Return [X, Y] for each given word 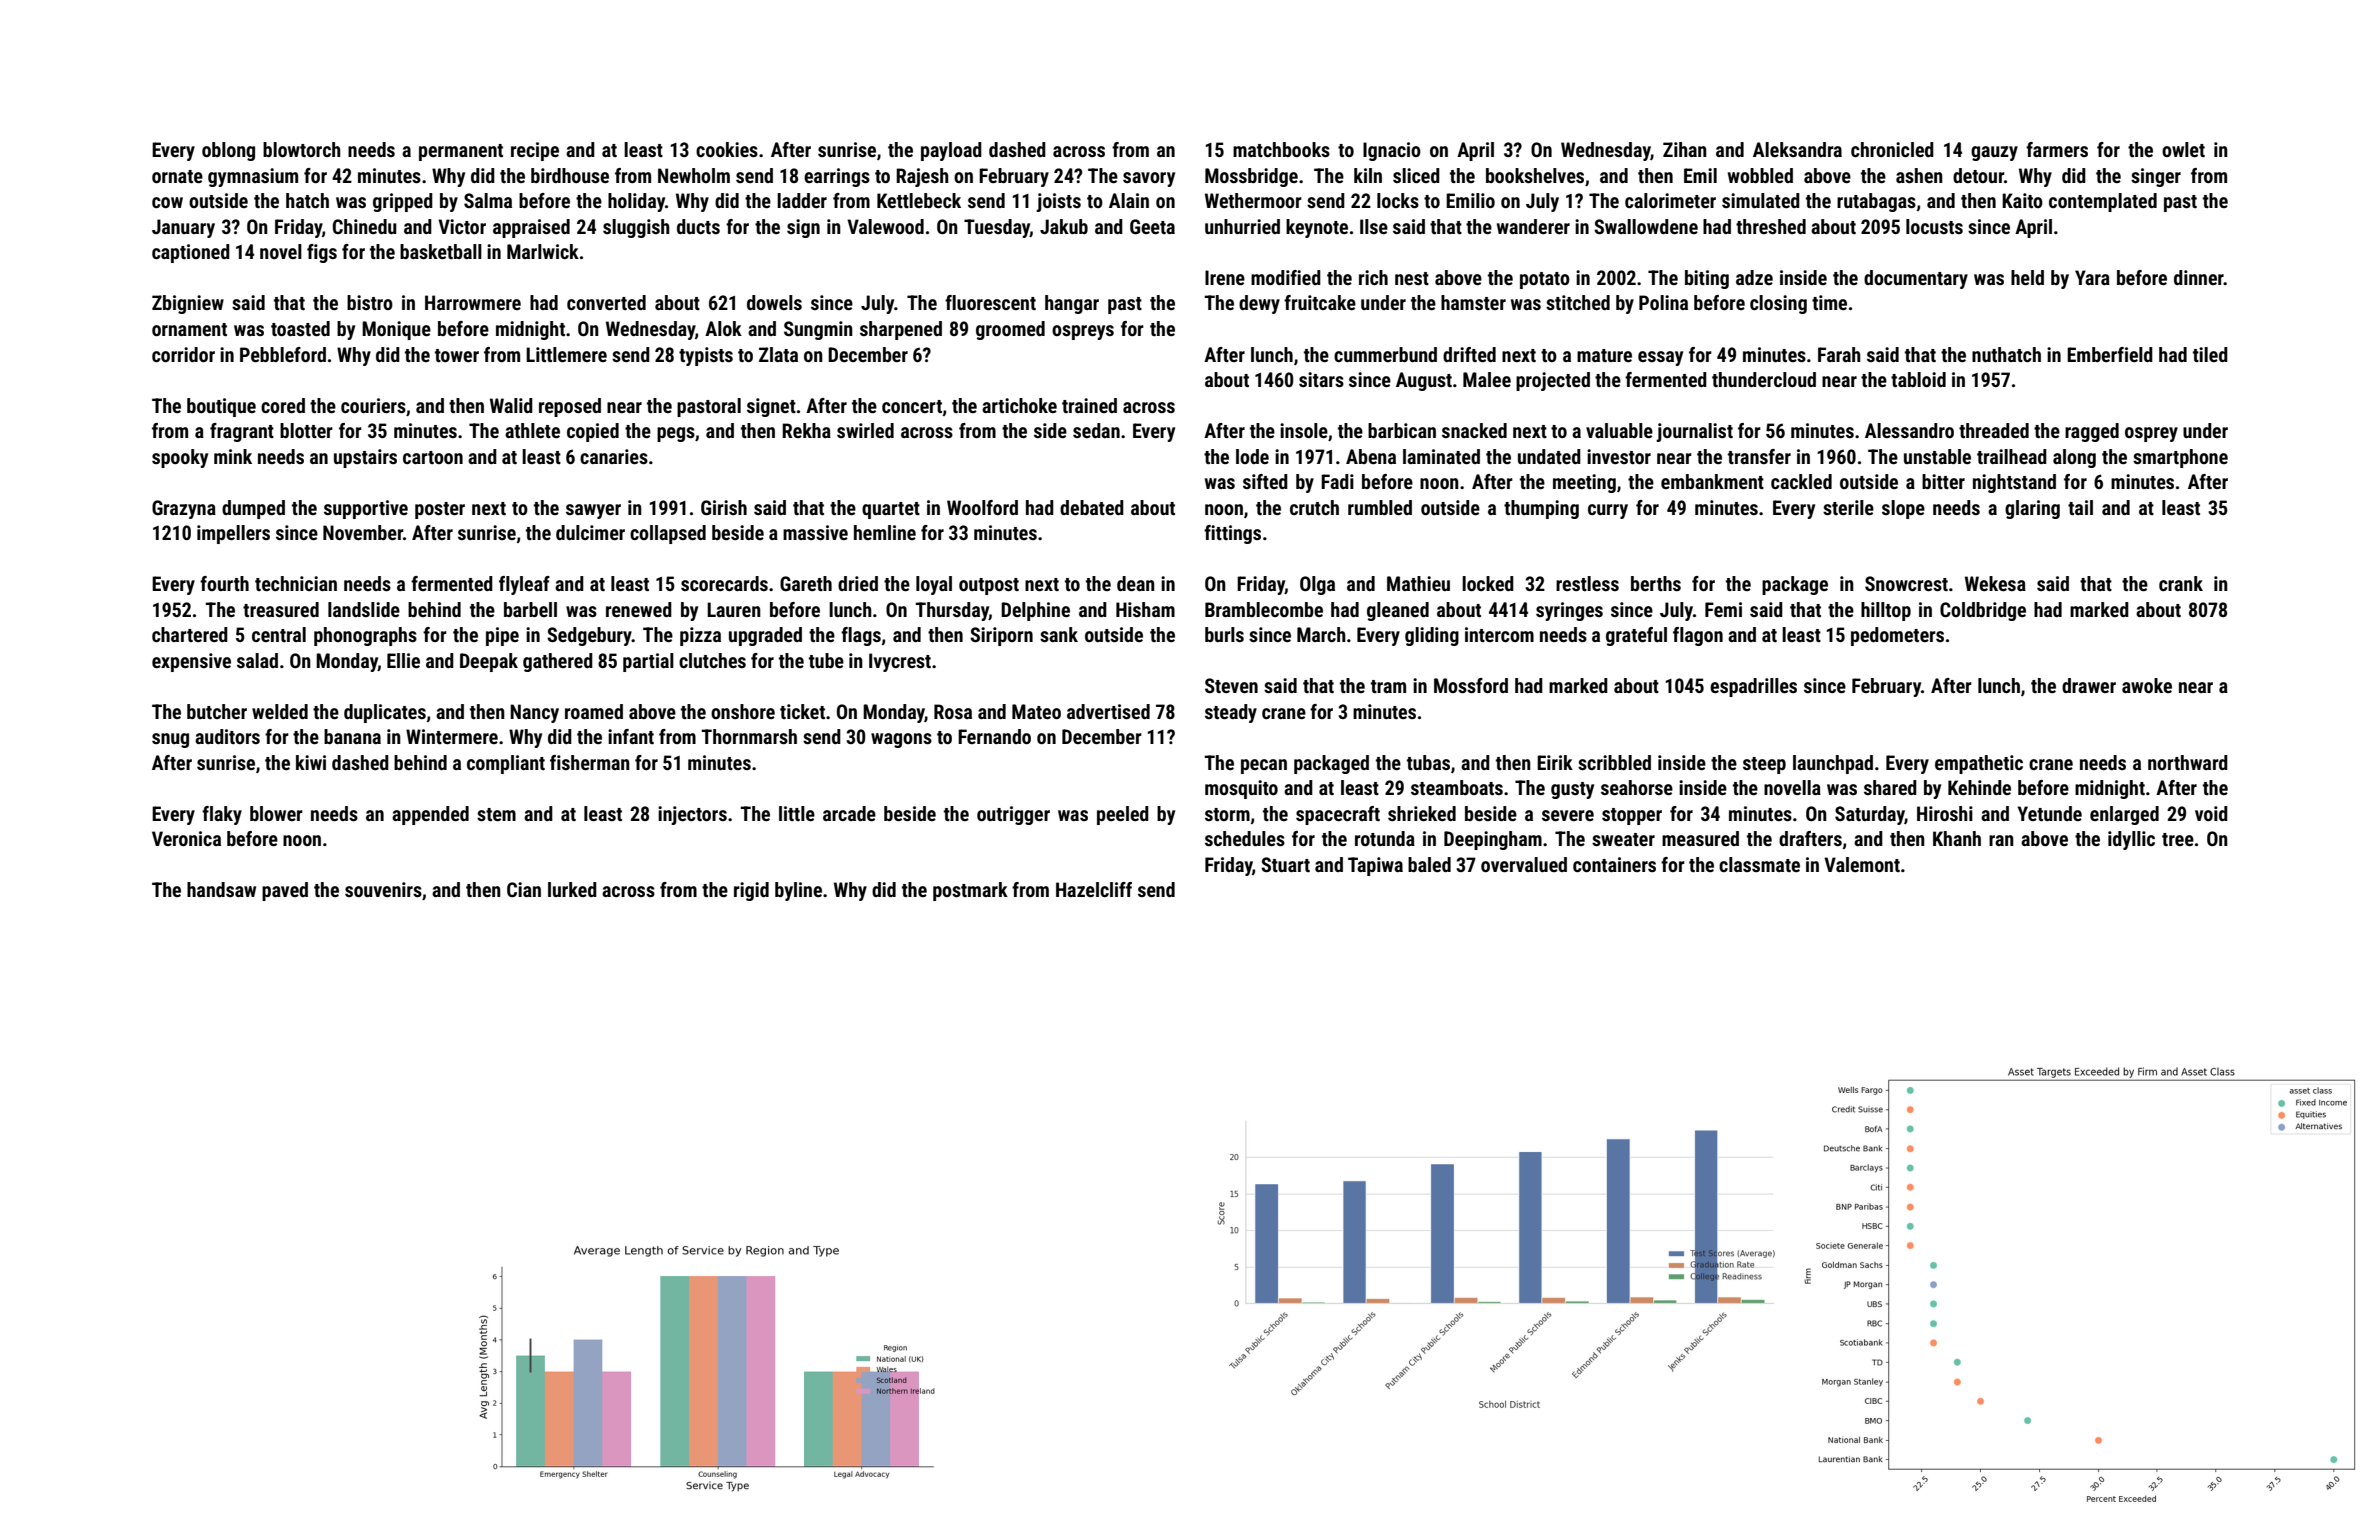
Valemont [1862, 864]
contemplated [2103, 202]
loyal [934, 585]
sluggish [636, 228]
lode [1252, 456]
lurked [572, 889]
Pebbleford [283, 354]
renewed [639, 609]
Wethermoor [1253, 200]
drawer [2089, 685]
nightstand [2014, 483]
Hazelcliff [1094, 889]
